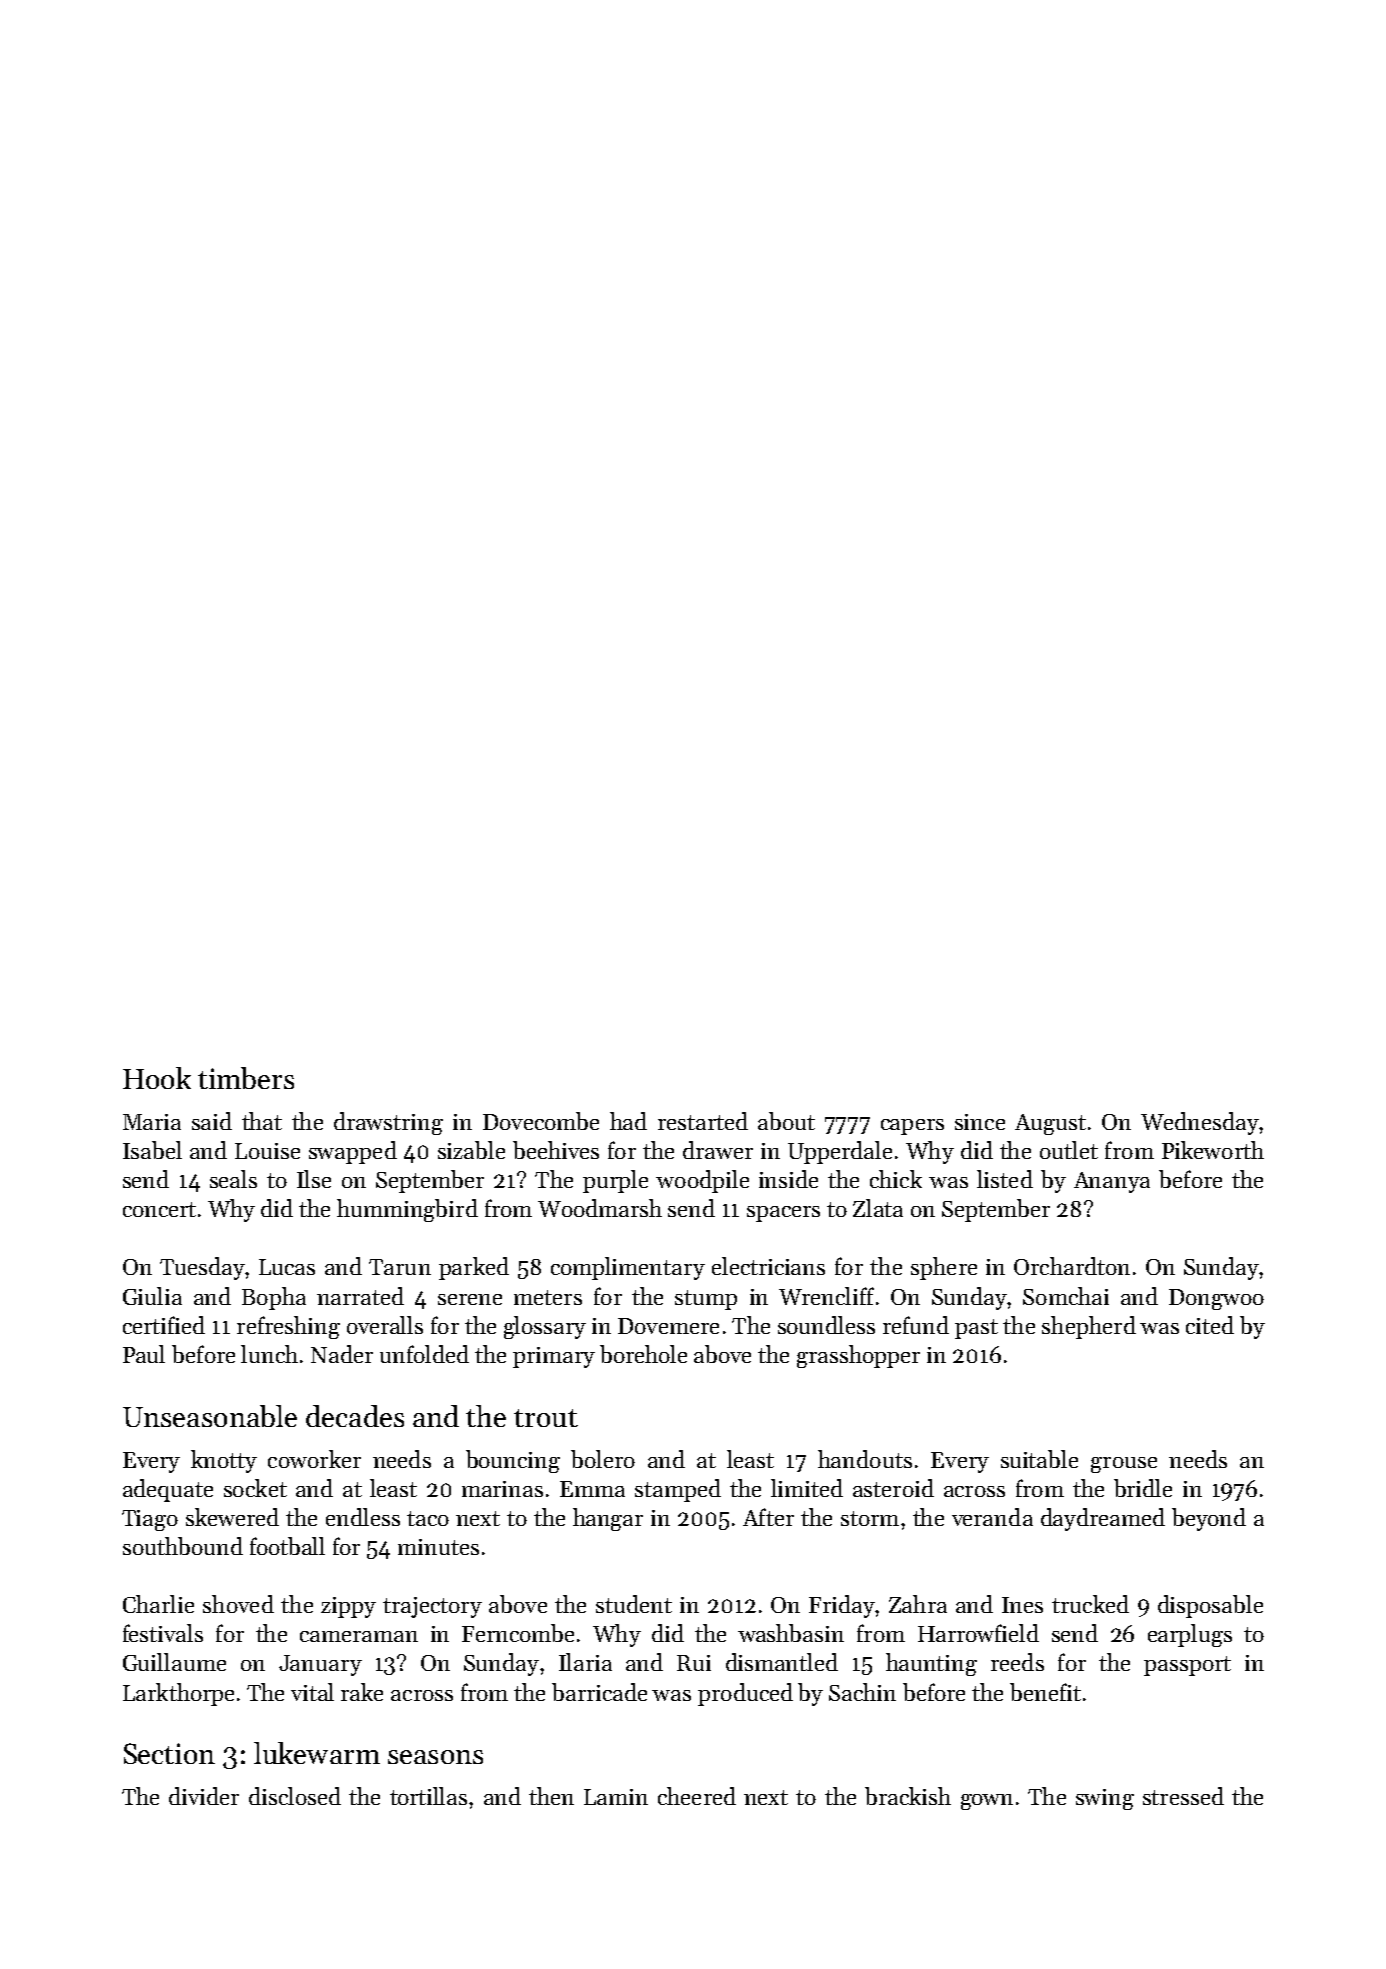 Image resolution: width=1386 pixels, height=1969 pixels. Describe the element at coordinates (1066, 1296) in the document. I see `Somchai` at that location.
